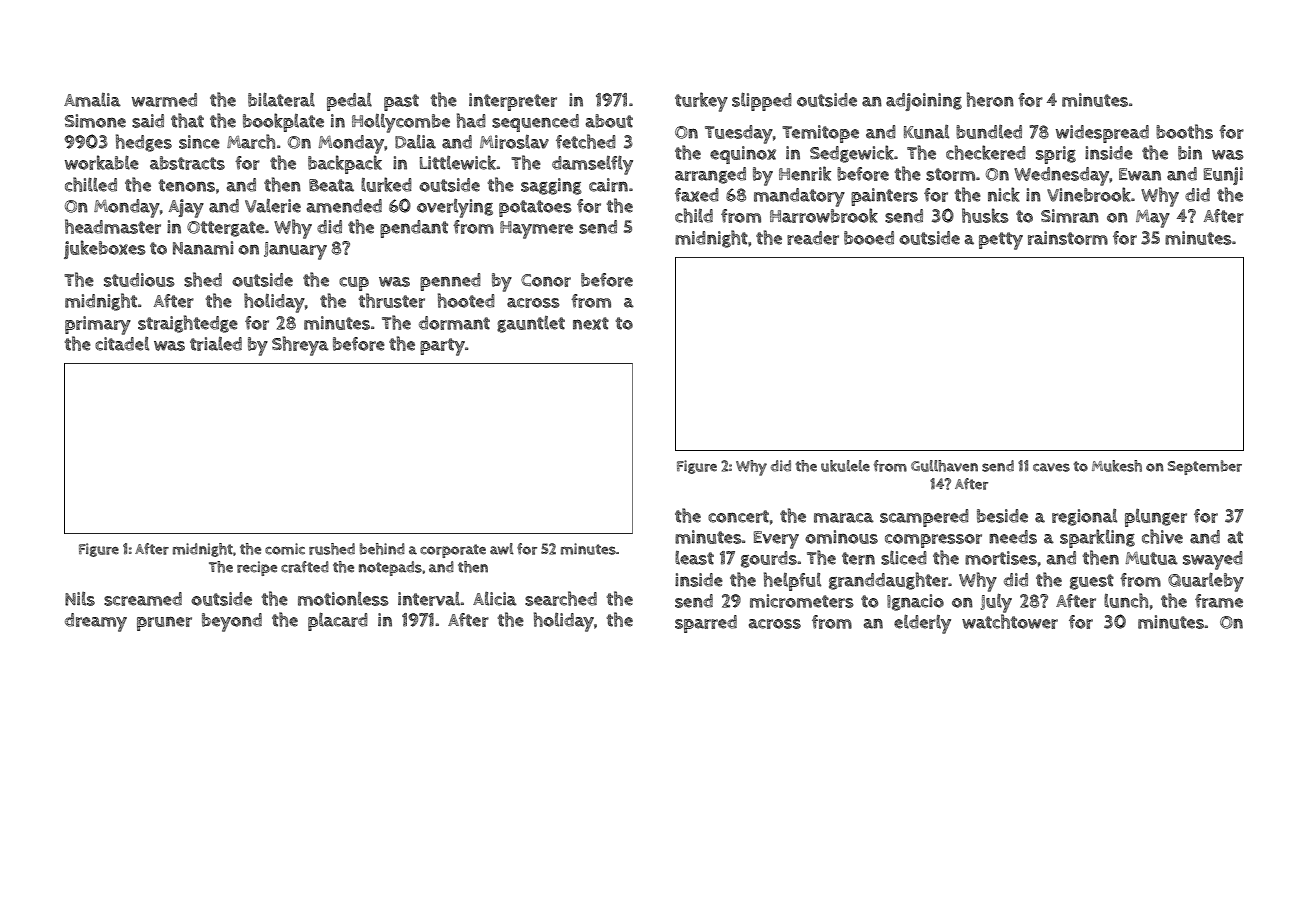 The width and height of the image is (1308, 924). Describe the element at coordinates (455, 208) in the image. I see `overlying` at that location.
